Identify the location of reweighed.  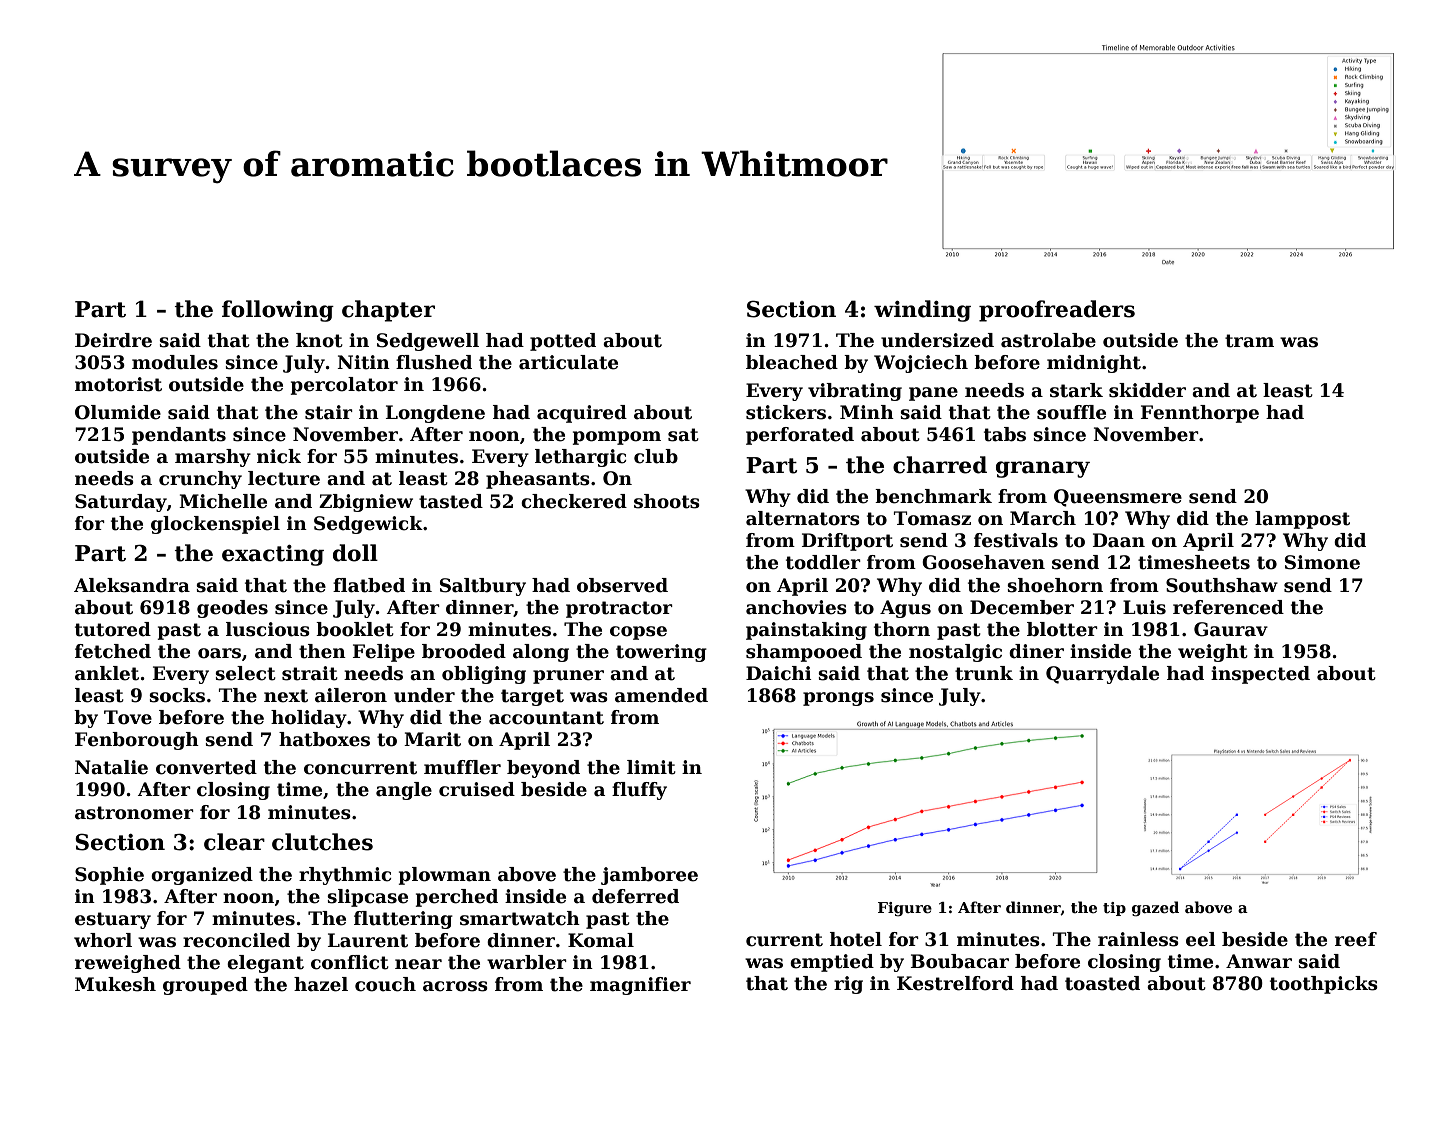
(128, 964).
